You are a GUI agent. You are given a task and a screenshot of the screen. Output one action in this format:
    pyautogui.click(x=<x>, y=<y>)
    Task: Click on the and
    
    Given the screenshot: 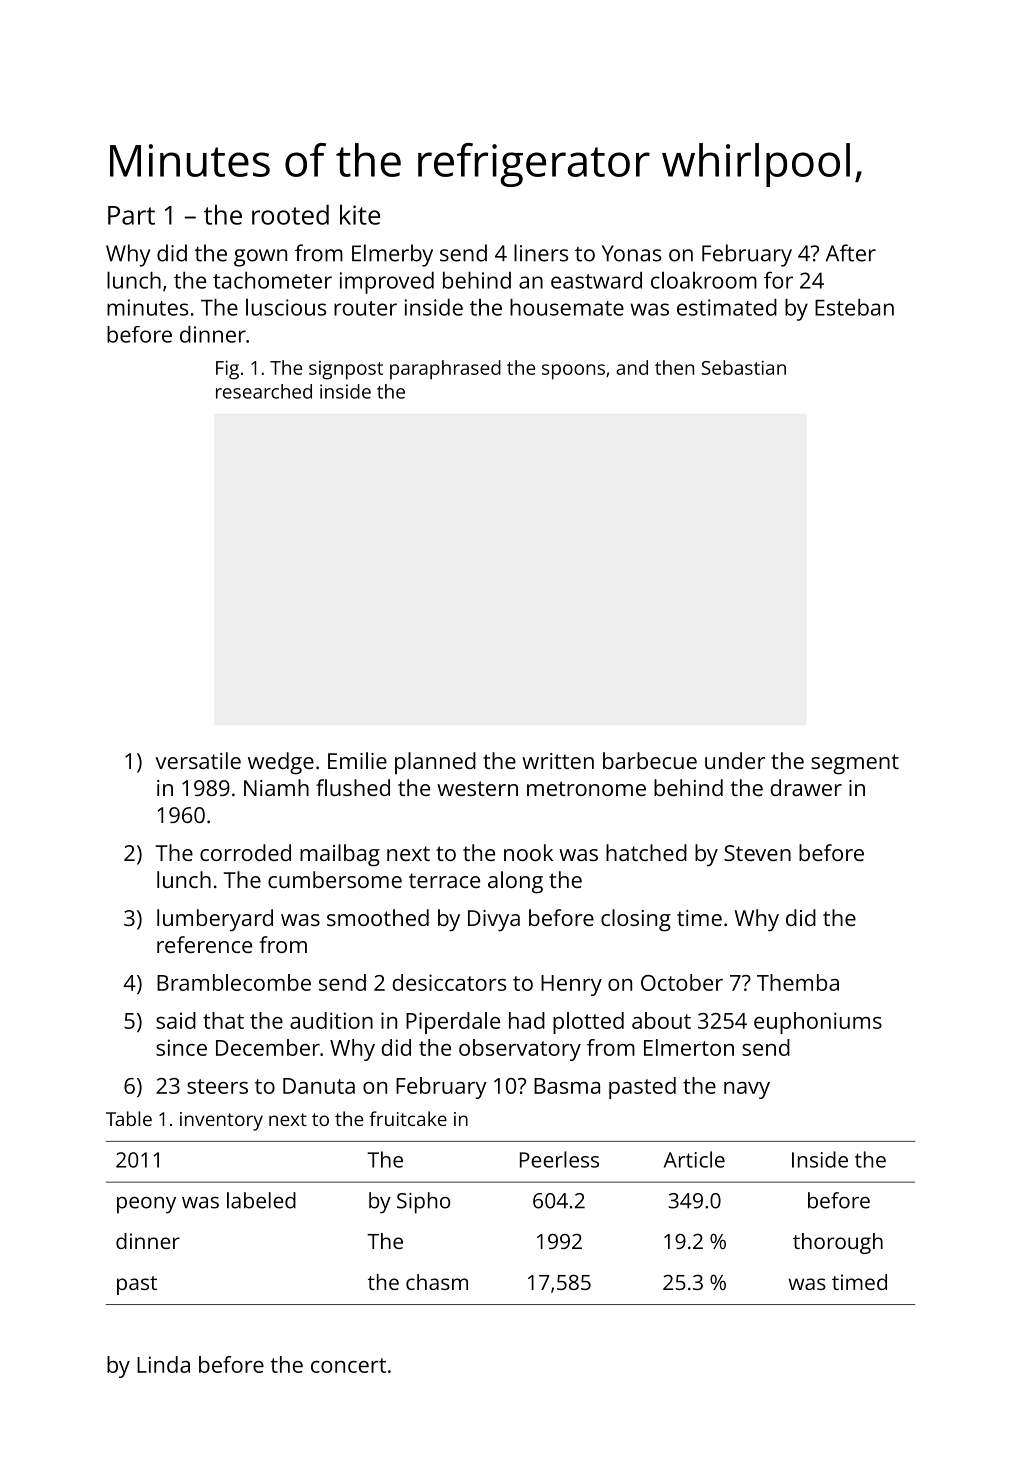 What is the action you would take?
    pyautogui.click(x=632, y=367)
